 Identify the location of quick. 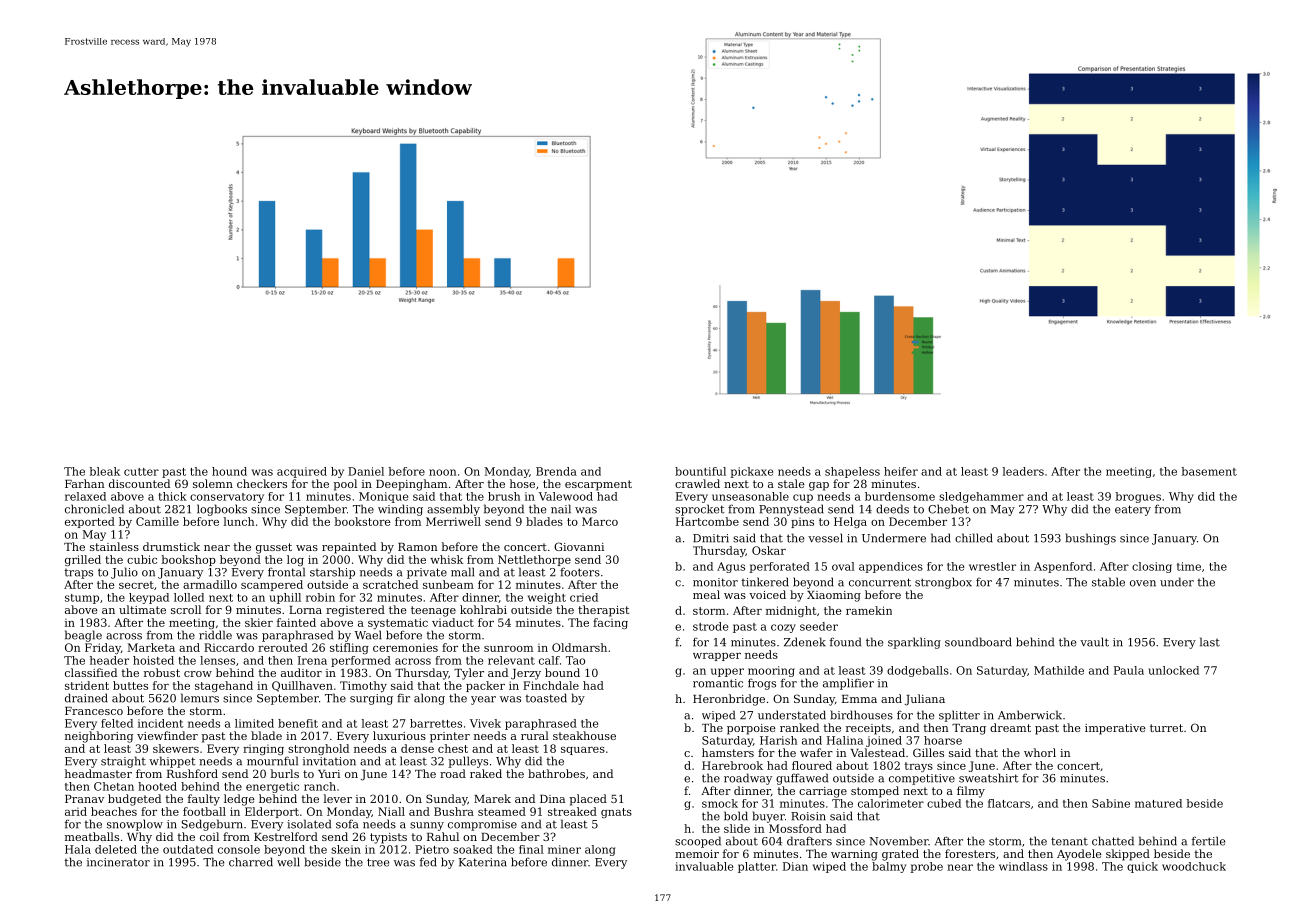
(1142, 867).
